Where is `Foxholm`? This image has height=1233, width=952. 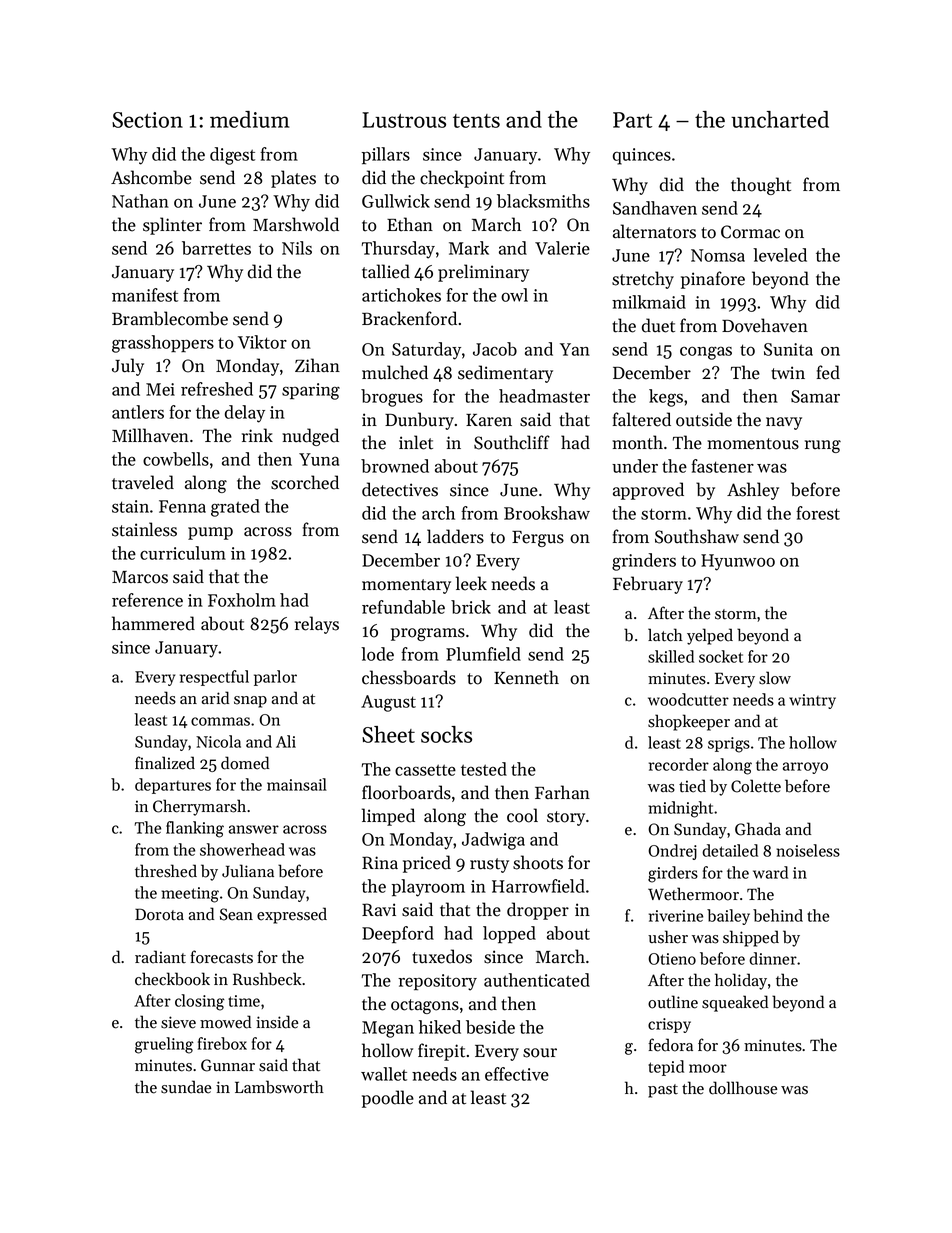
Foxholm is located at coordinates (242, 600).
